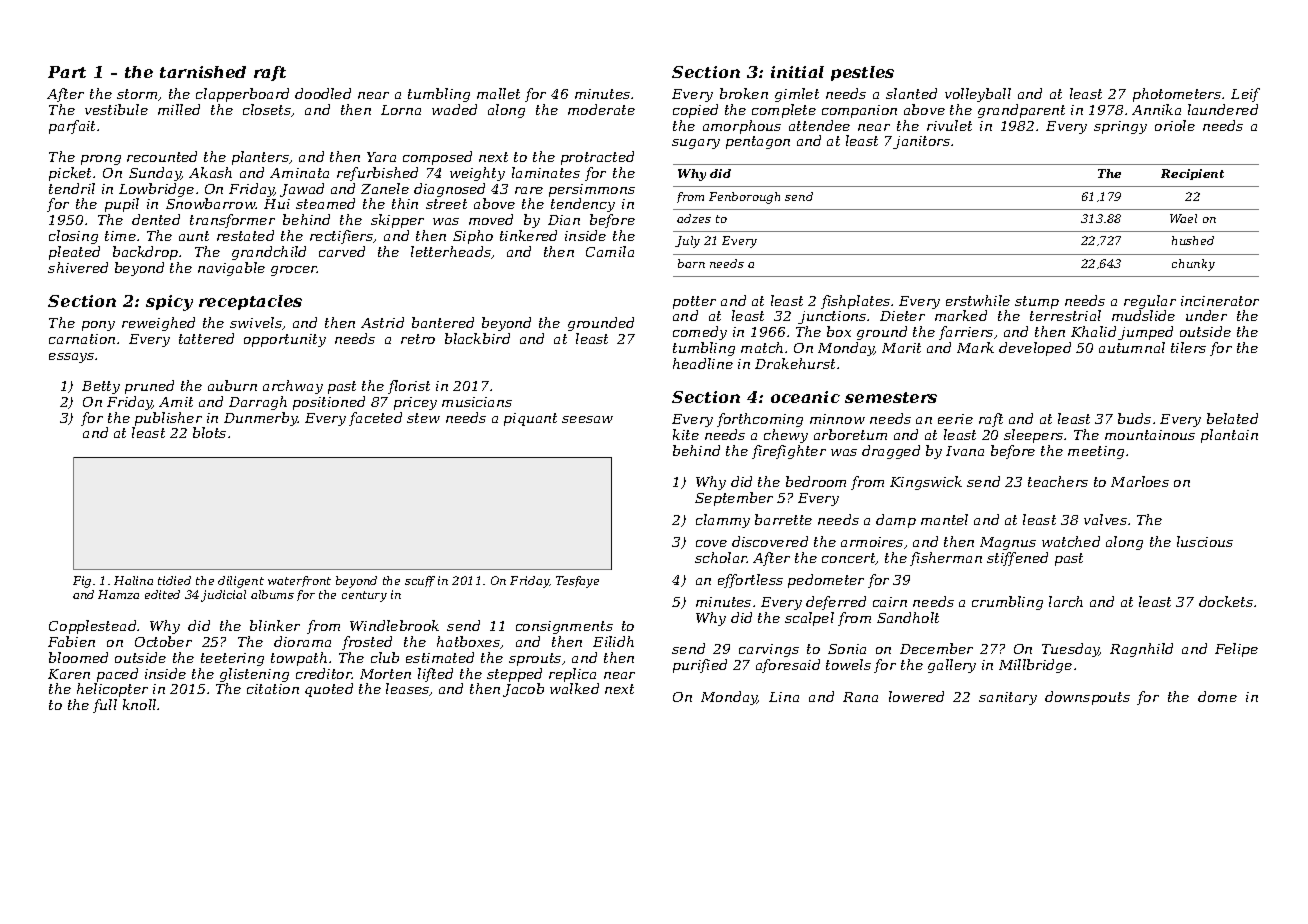 The image size is (1308, 924). What do you see at coordinates (405, 203) in the image?
I see `thin` at bounding box center [405, 203].
